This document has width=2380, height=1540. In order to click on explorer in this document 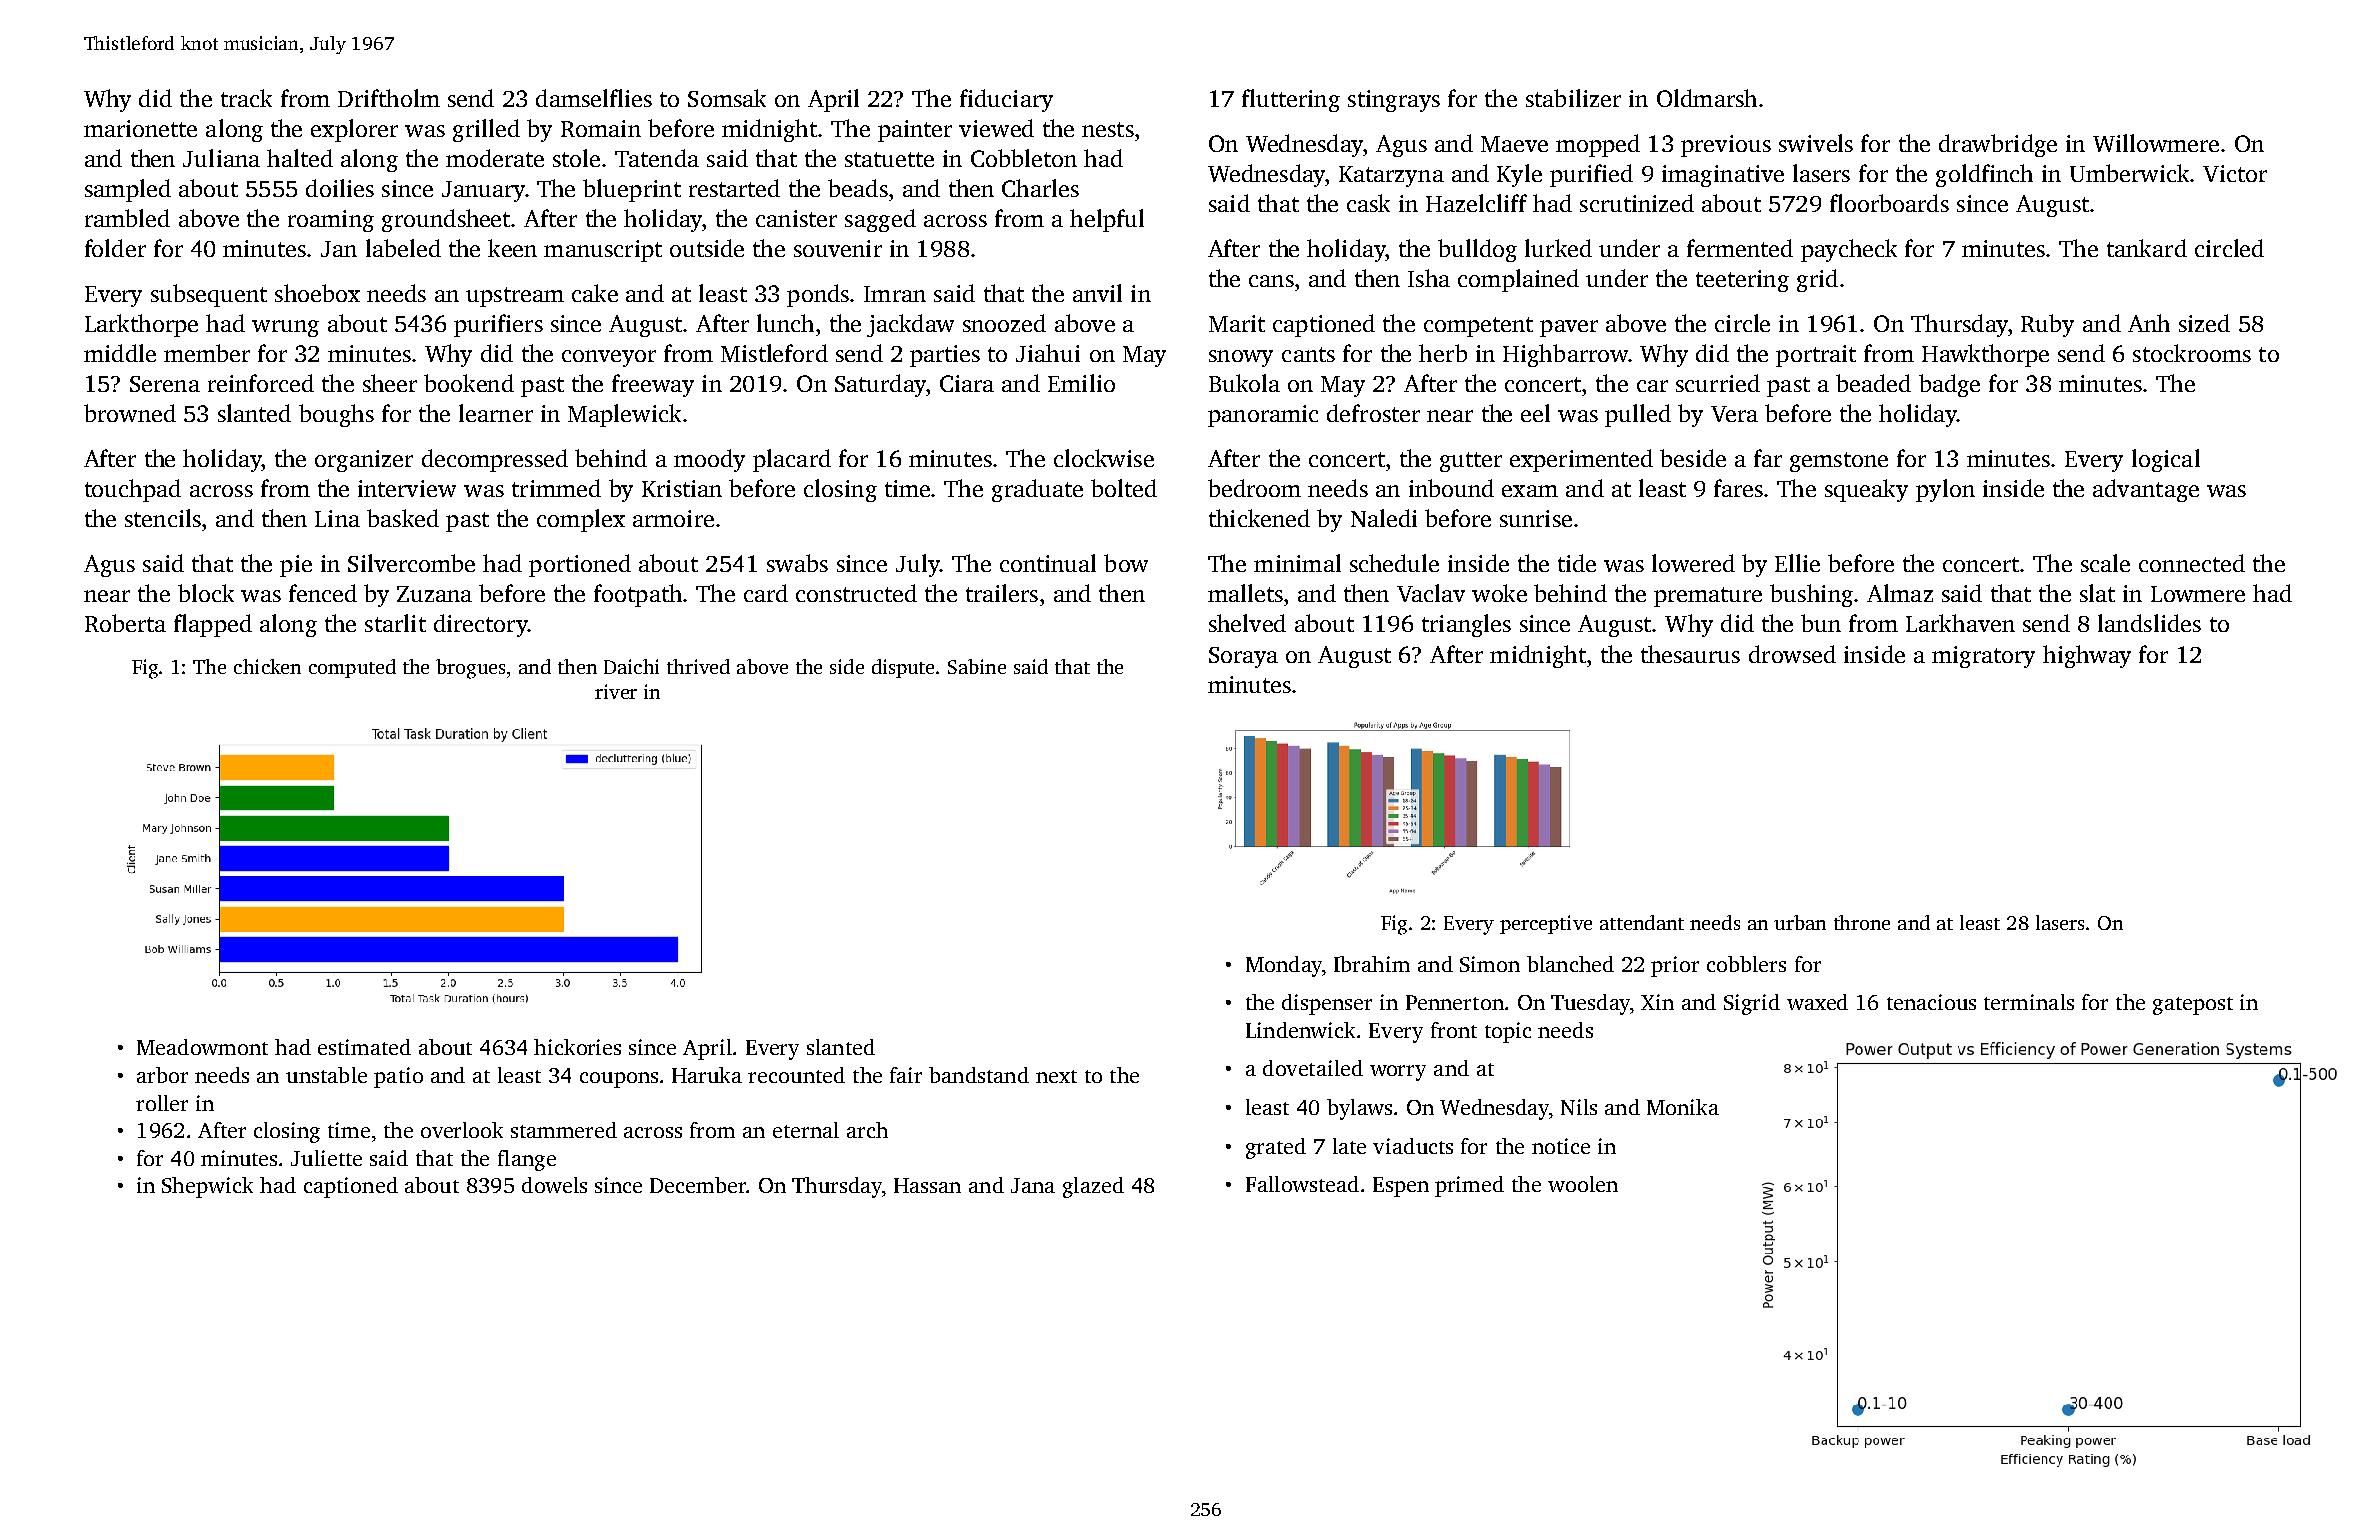, I will do `click(354, 130)`.
